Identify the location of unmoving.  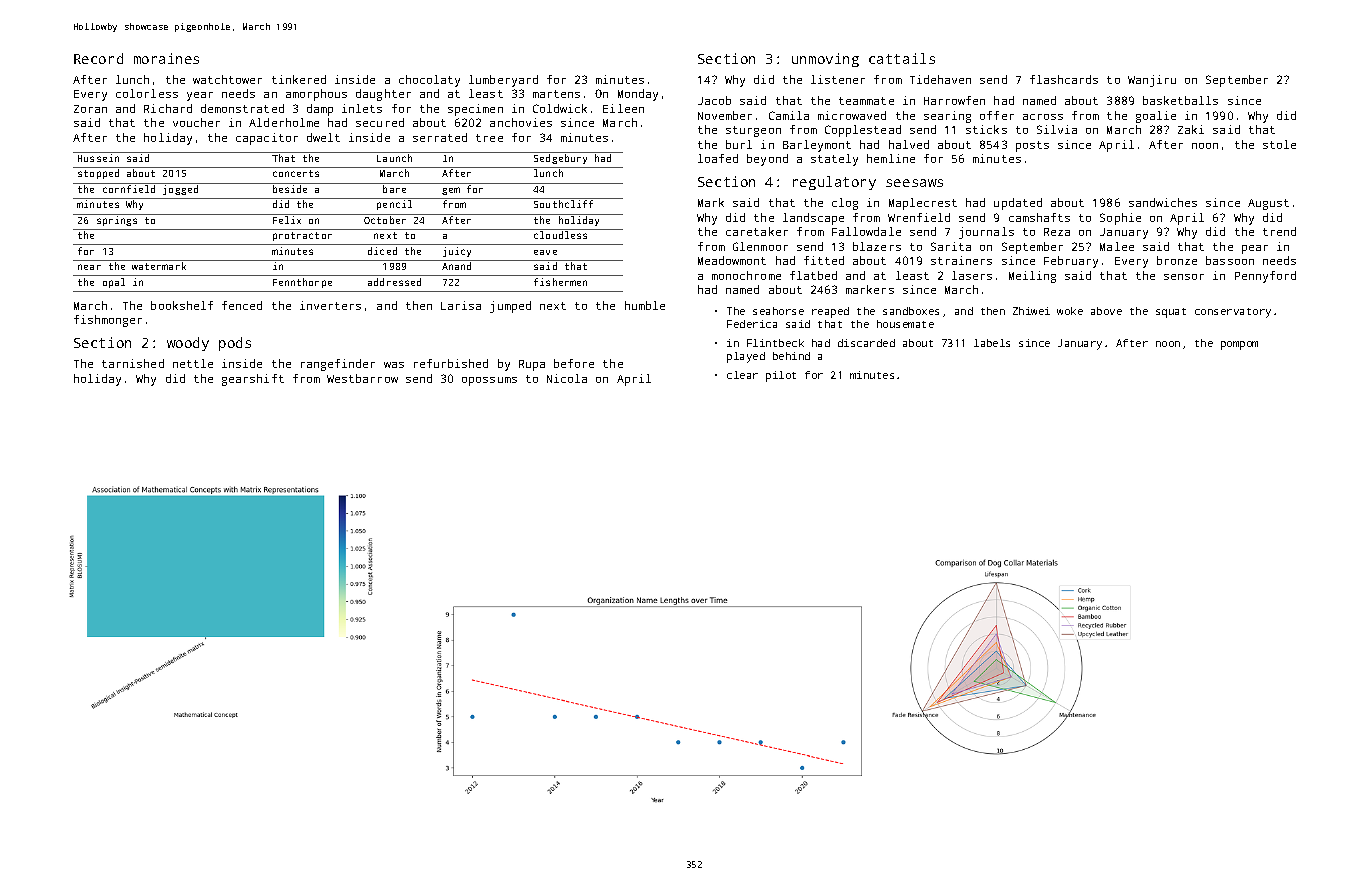
(825, 60).
